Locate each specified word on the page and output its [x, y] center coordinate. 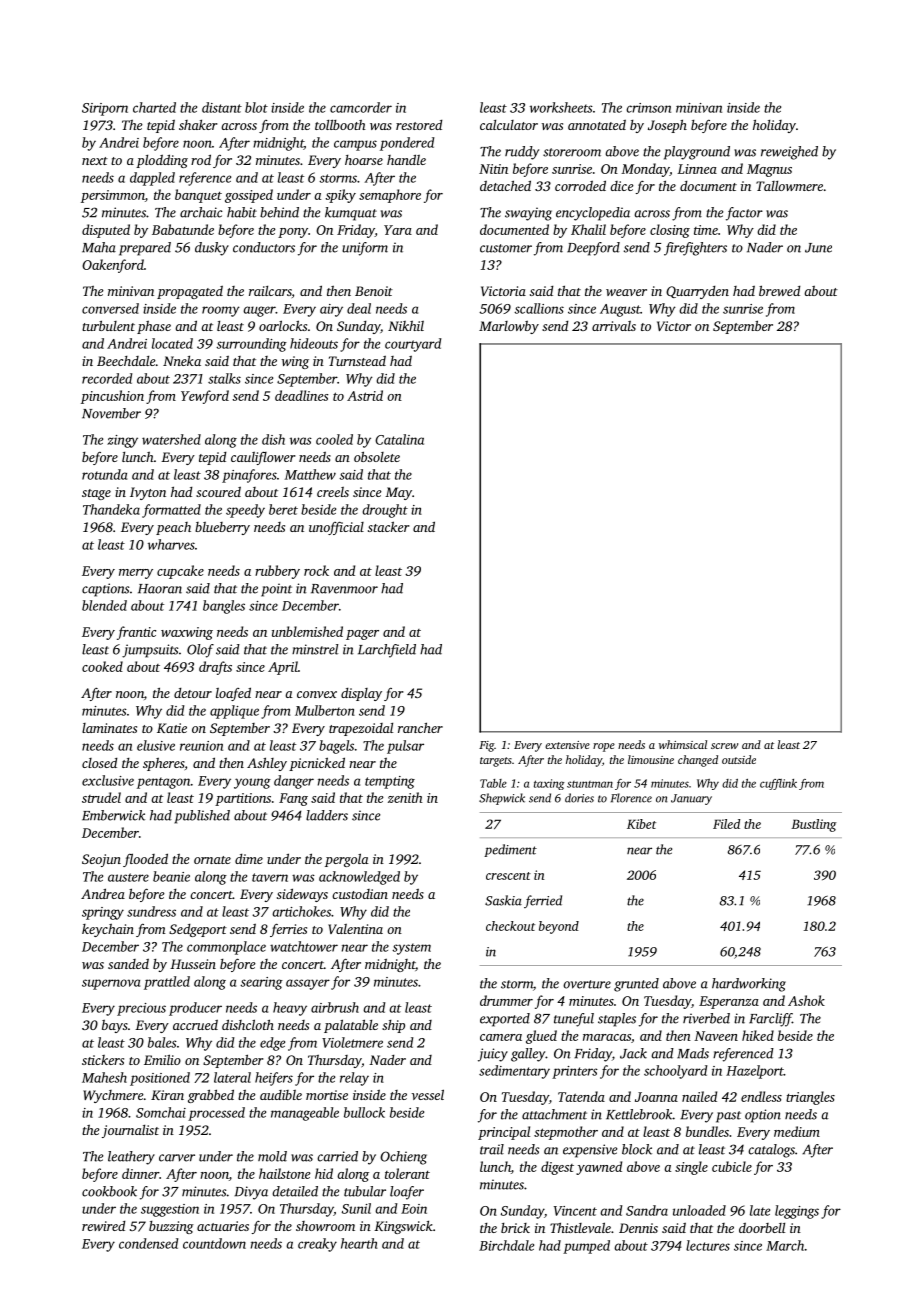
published [202, 817]
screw [724, 746]
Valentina [355, 929]
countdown [214, 1243]
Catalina [399, 439]
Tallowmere [789, 186]
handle [406, 159]
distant [222, 107]
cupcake [180, 572]
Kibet [641, 824]
